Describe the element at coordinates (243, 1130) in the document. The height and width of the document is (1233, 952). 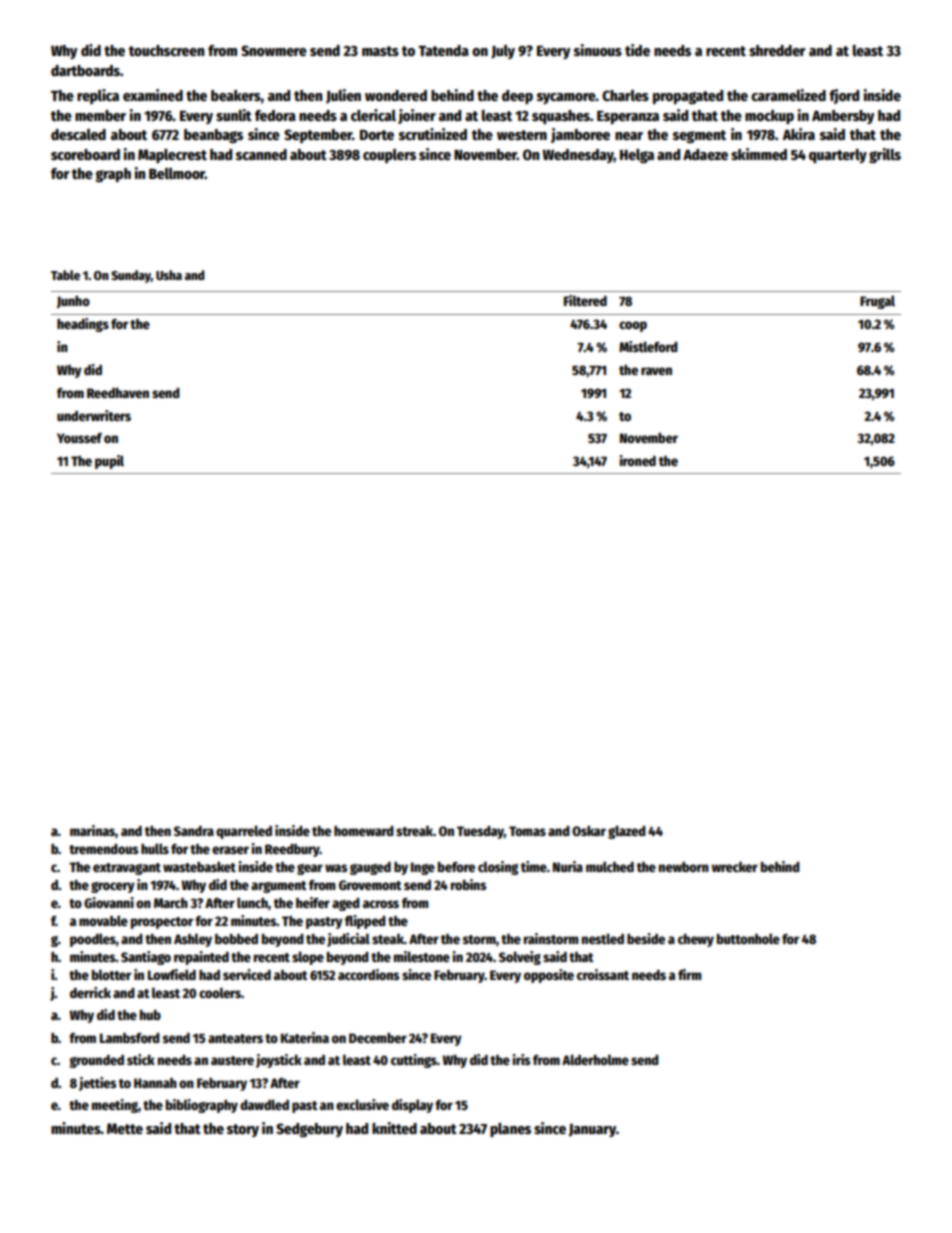
I see `story` at that location.
